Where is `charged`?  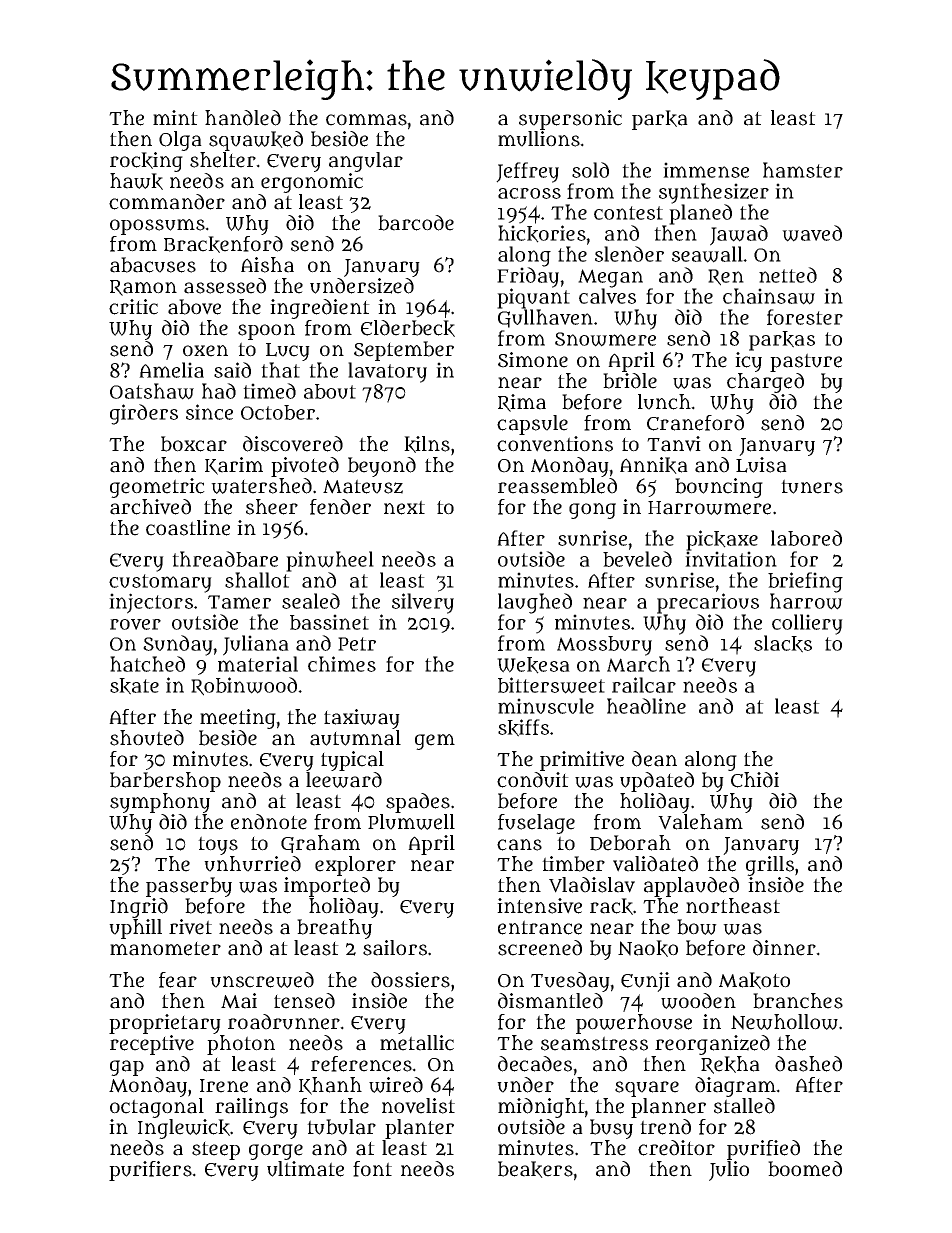
charged is located at coordinates (765, 383).
